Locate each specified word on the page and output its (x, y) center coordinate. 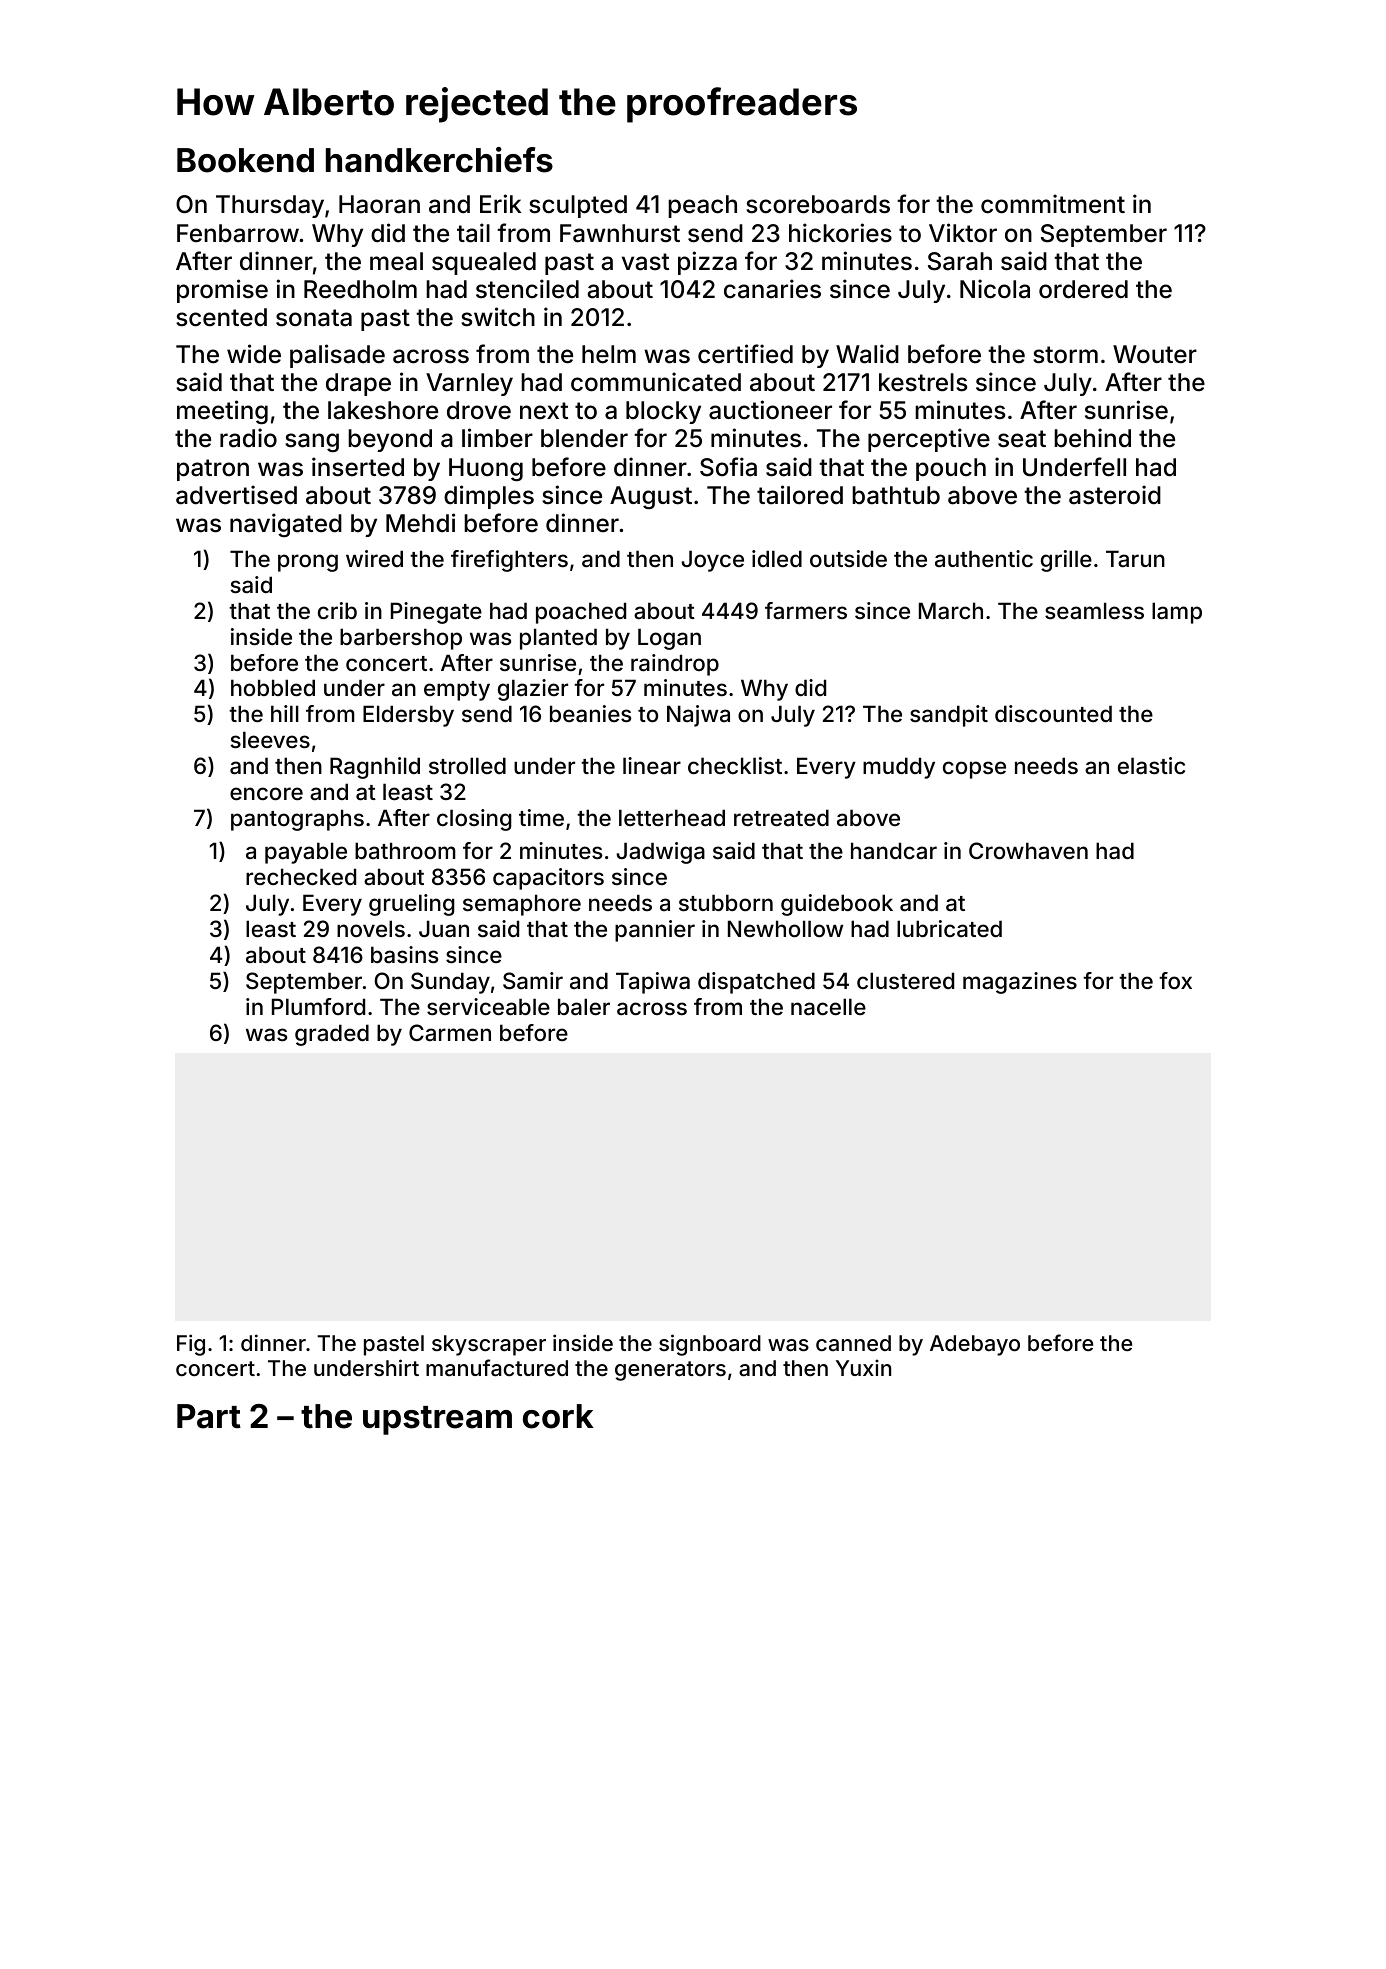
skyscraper (489, 1345)
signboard (710, 1345)
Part (209, 1416)
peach (702, 206)
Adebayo (975, 1345)
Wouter (1155, 354)
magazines (1020, 983)
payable (306, 853)
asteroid (1115, 495)
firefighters (509, 561)
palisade (337, 356)
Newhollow (785, 928)
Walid (867, 354)
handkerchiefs (439, 160)
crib (337, 610)
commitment (1053, 204)
